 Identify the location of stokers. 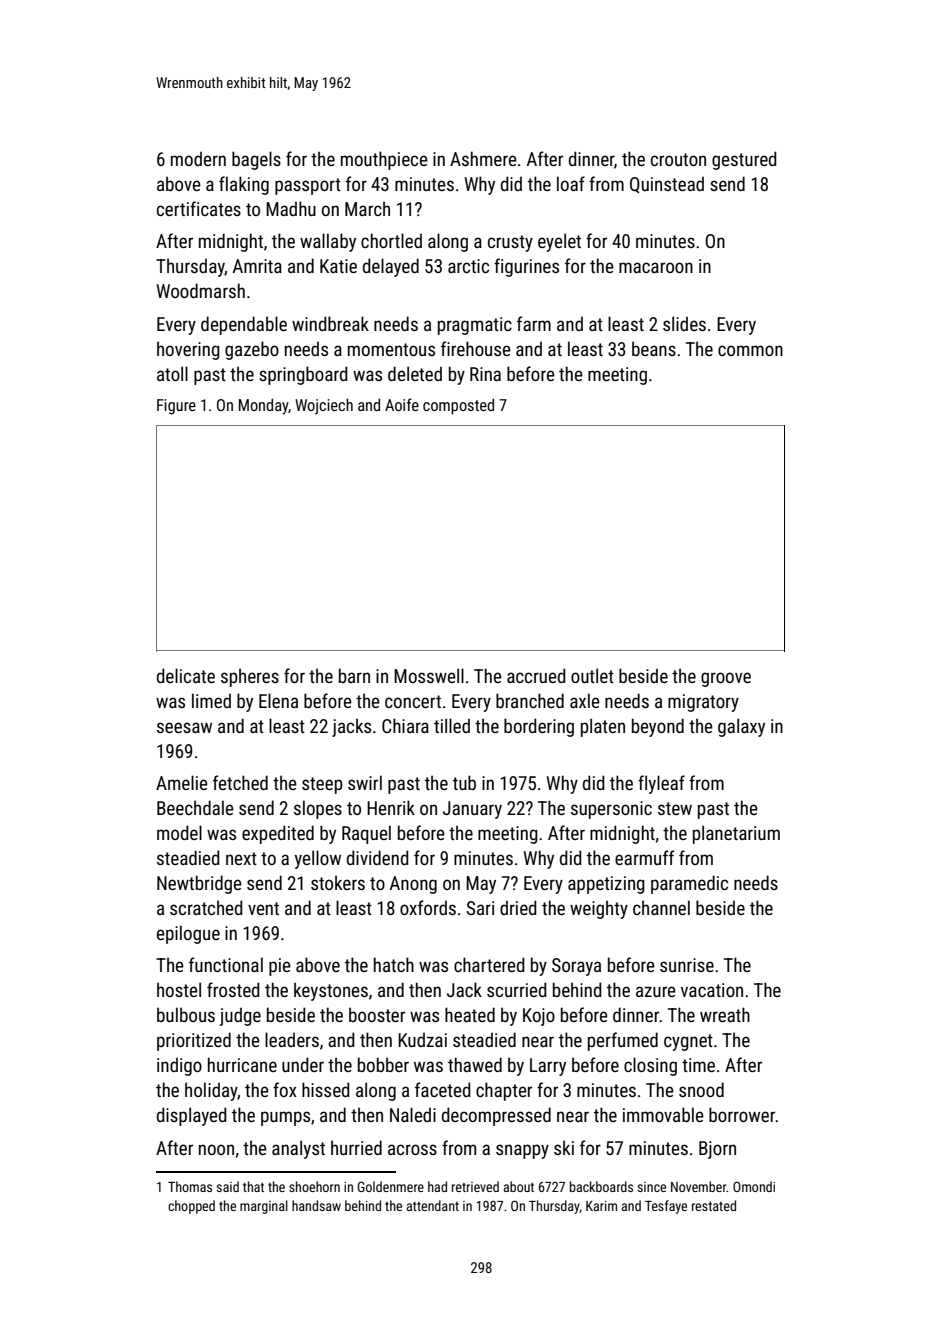
(338, 882).
